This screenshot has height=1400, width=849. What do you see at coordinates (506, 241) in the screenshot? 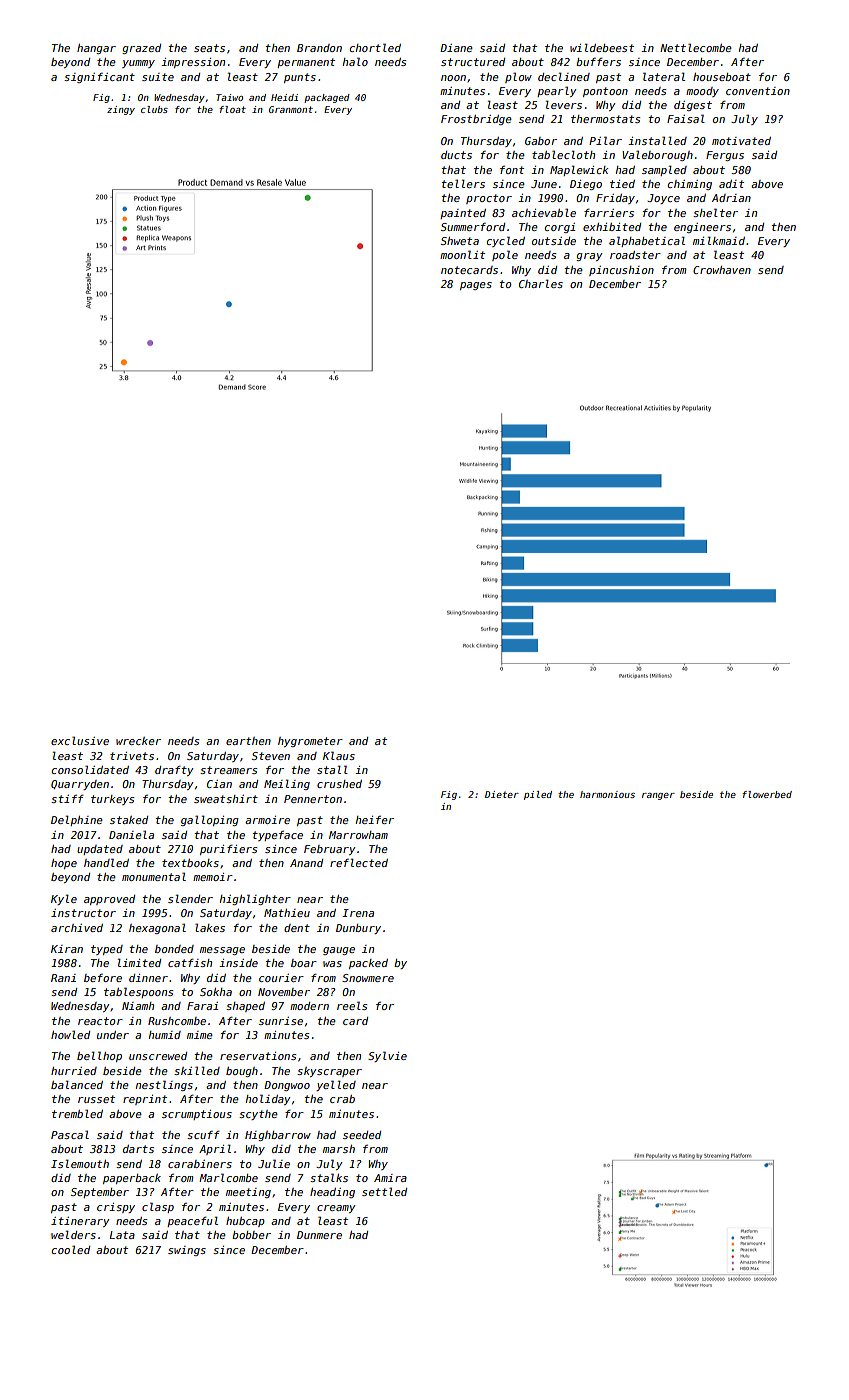
I see `cycled` at bounding box center [506, 241].
